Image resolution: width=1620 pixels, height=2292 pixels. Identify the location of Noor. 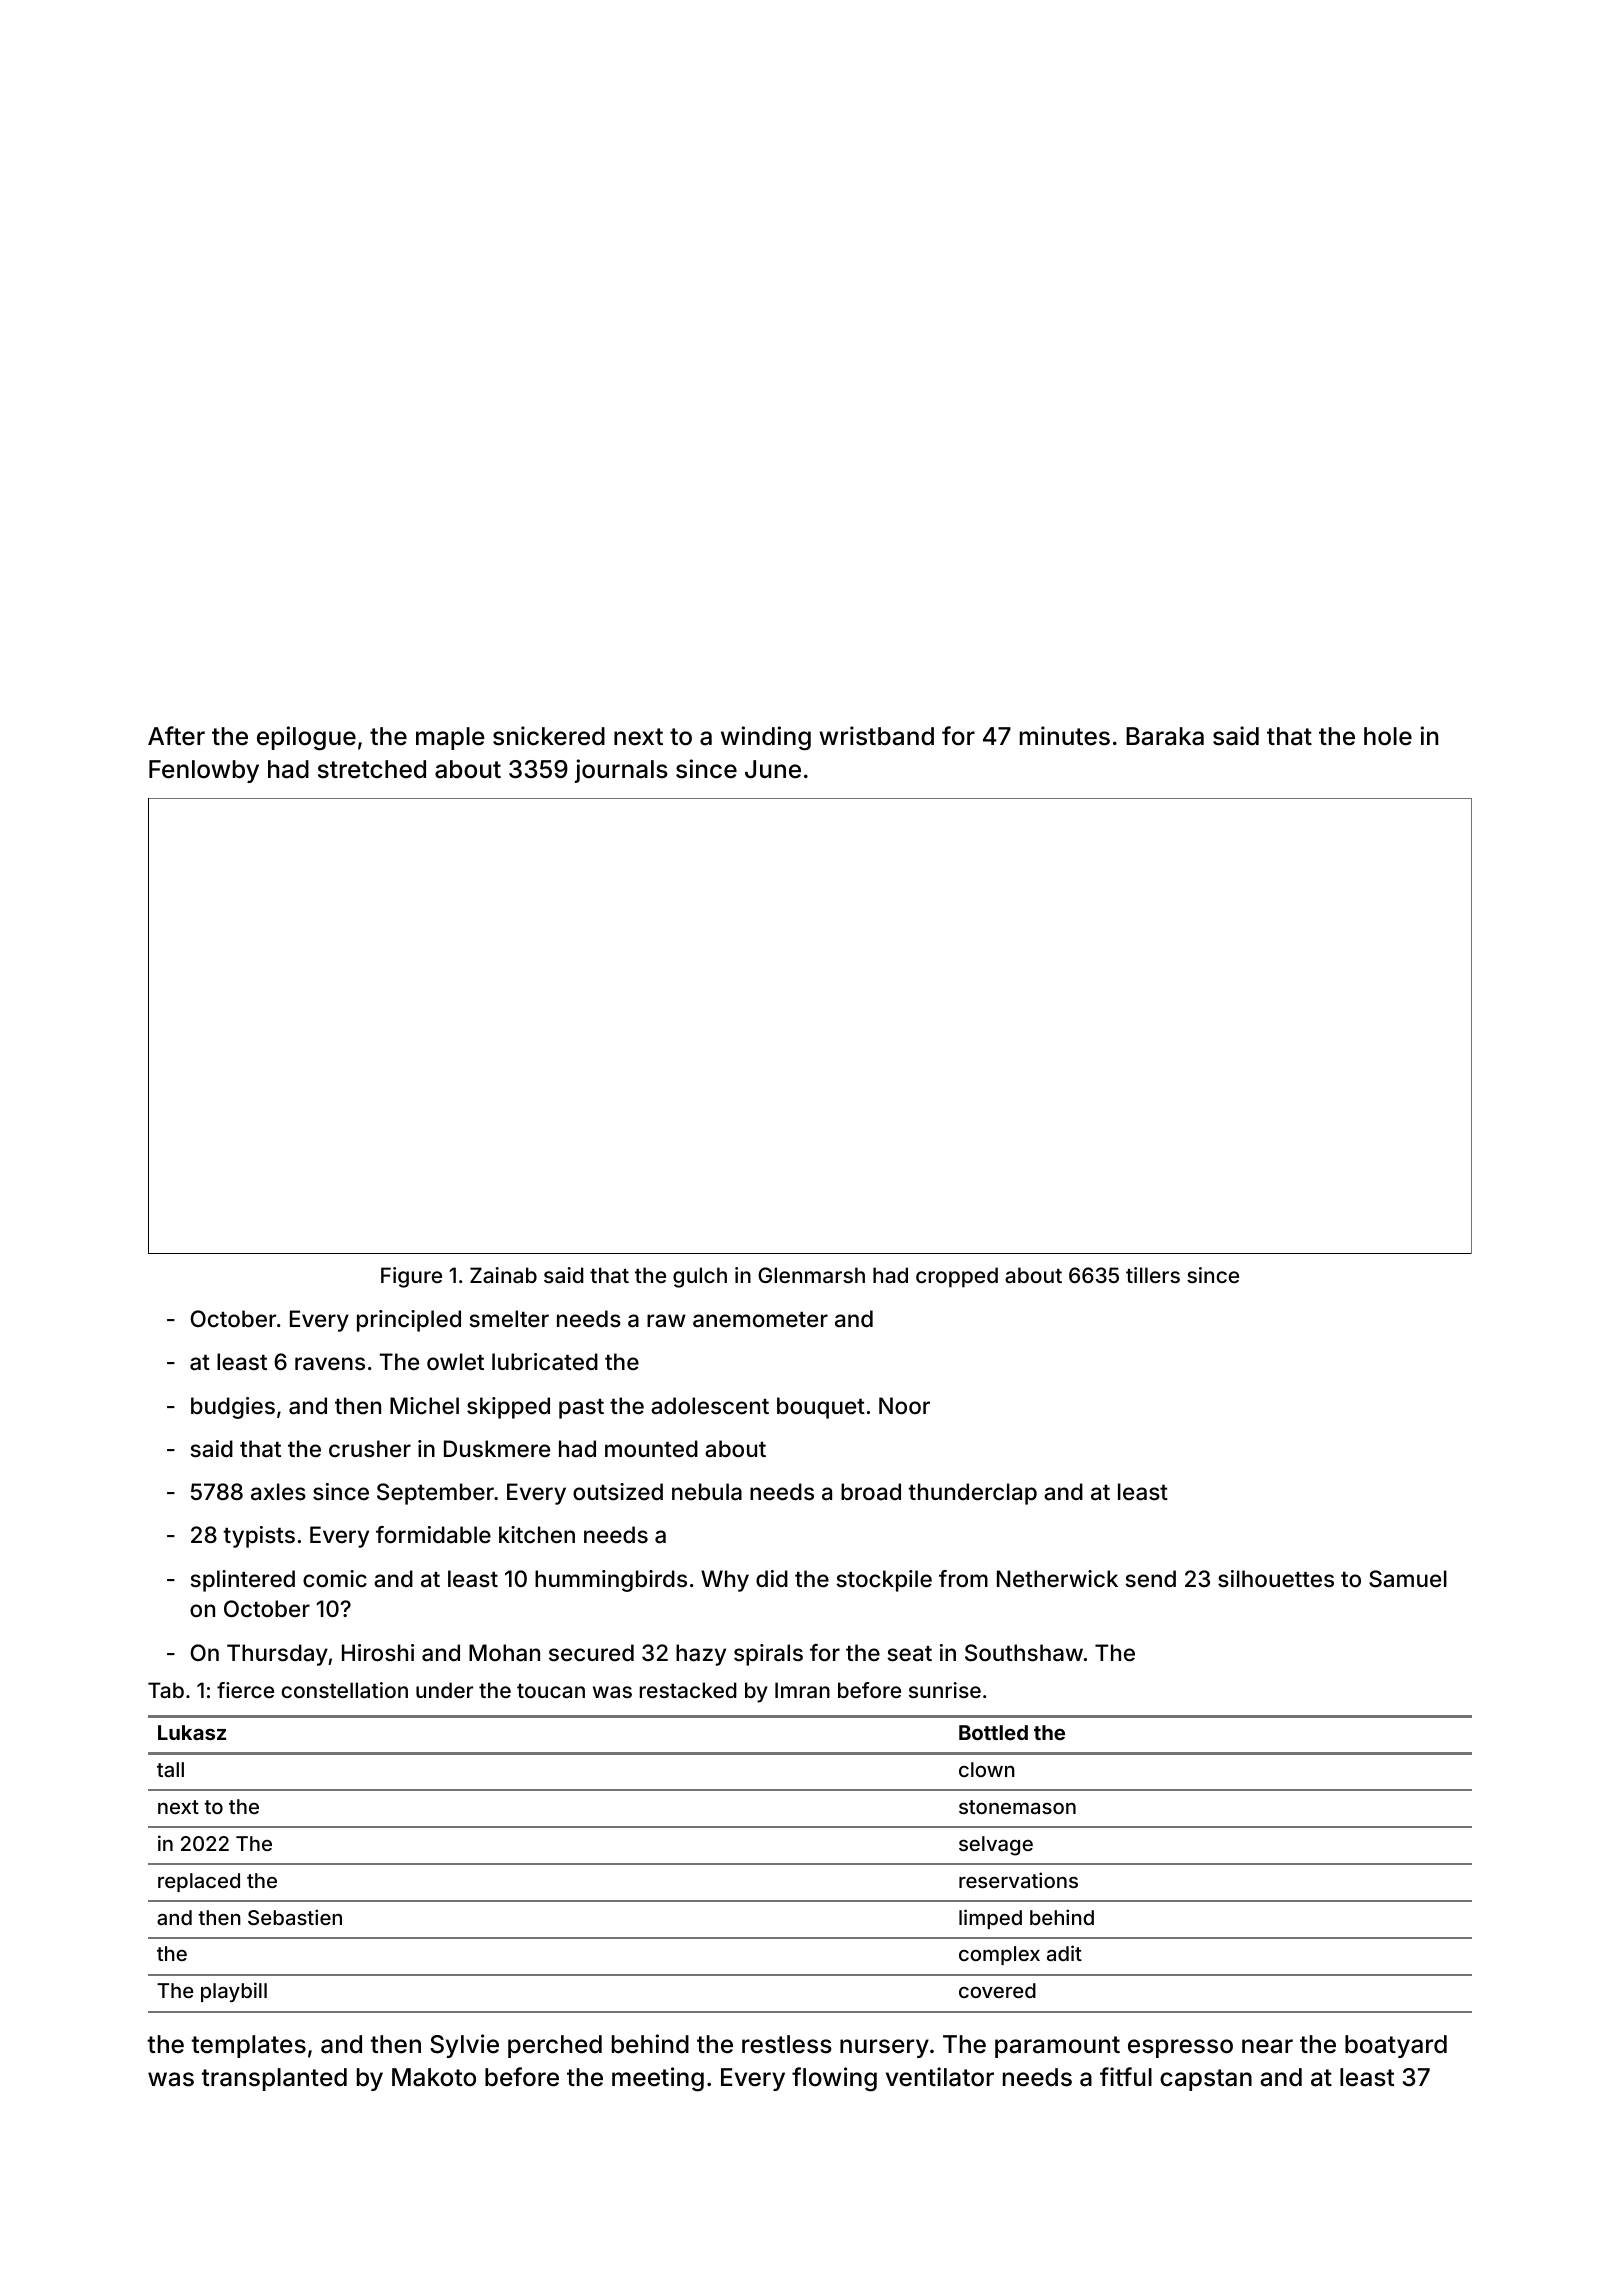
(904, 1406).
